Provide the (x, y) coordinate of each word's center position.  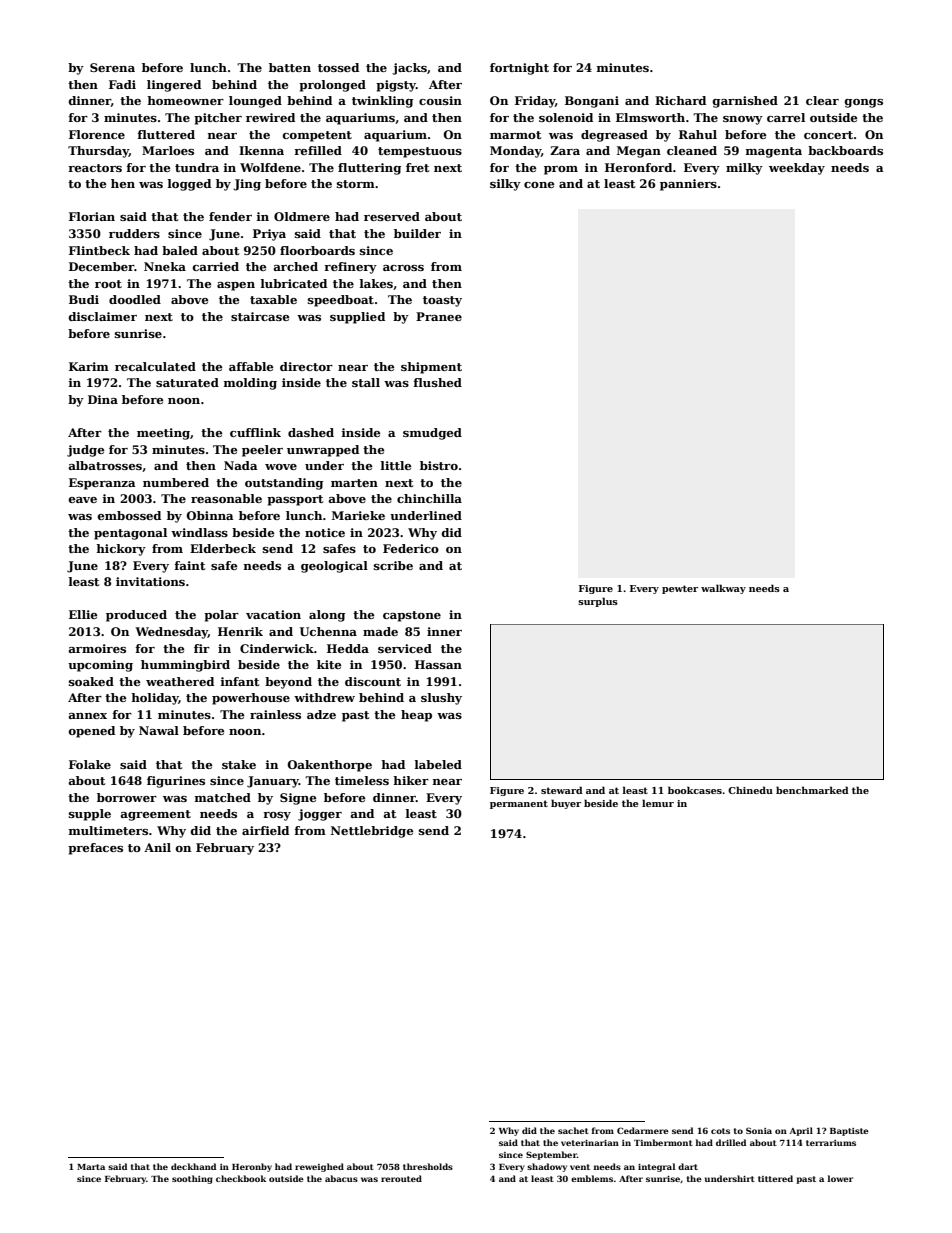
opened (92, 732)
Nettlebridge (372, 832)
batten (290, 67)
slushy (441, 699)
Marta (91, 1167)
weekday (797, 169)
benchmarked (812, 790)
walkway (723, 589)
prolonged (332, 86)
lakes (376, 283)
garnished (745, 102)
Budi (84, 299)
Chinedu (750, 790)
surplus (598, 602)
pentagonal (130, 534)
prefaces (95, 849)
